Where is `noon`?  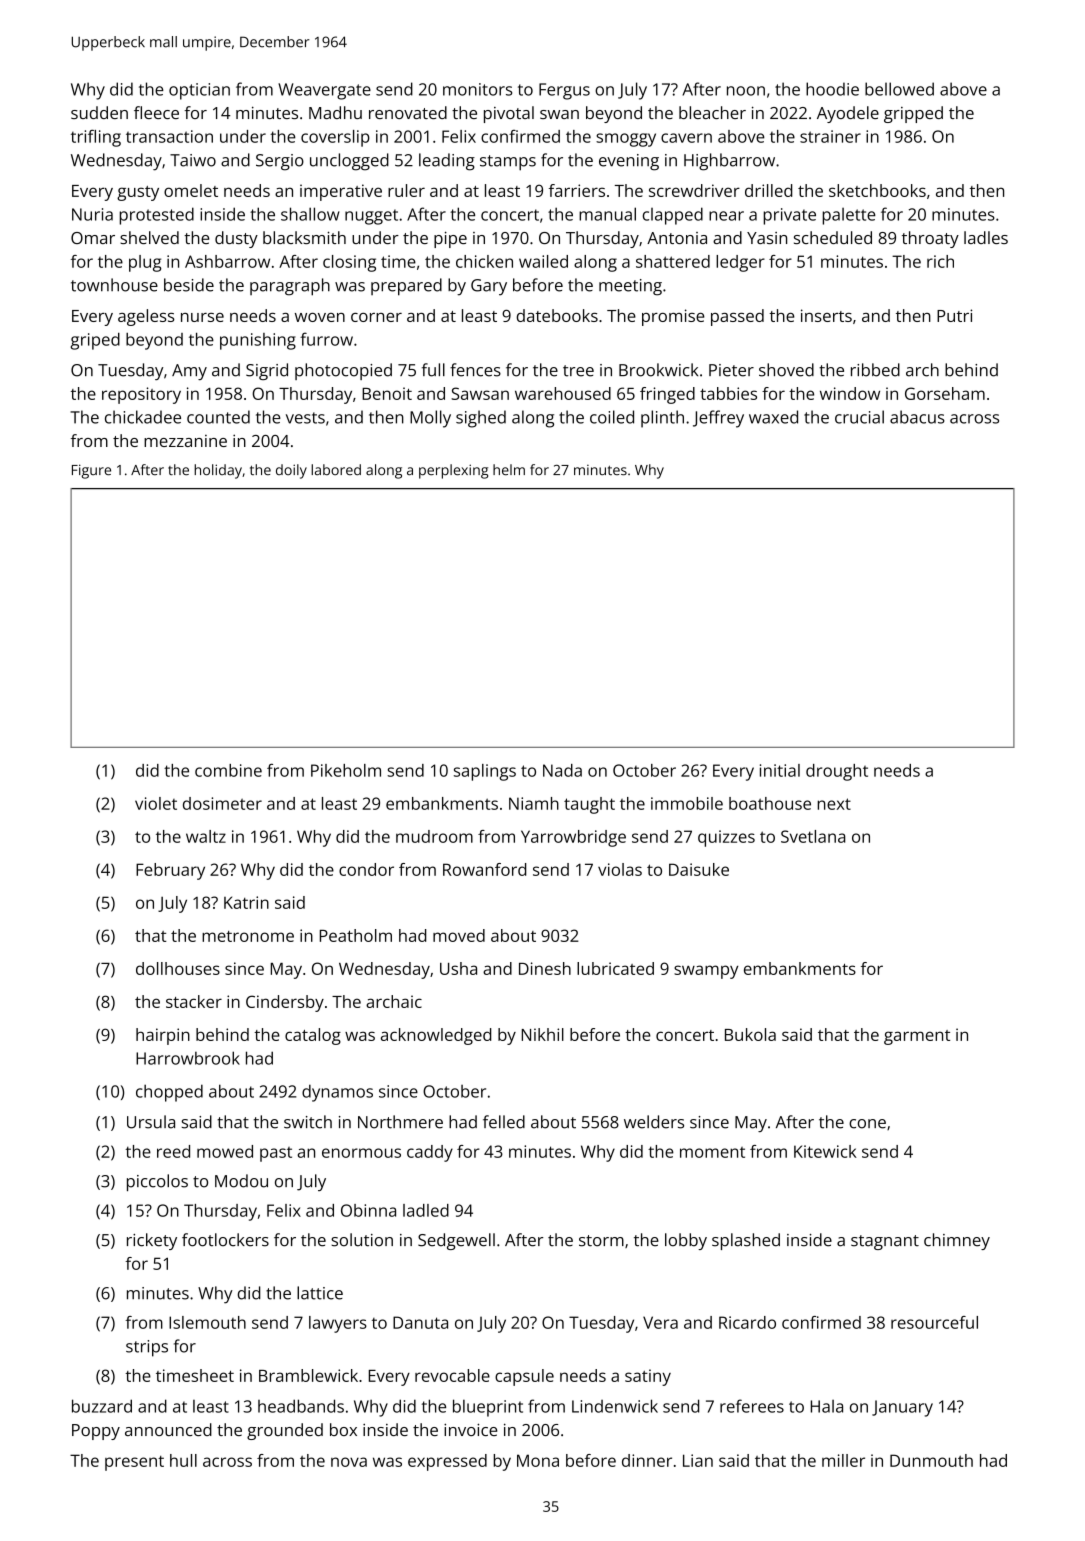 noon is located at coordinates (746, 91).
